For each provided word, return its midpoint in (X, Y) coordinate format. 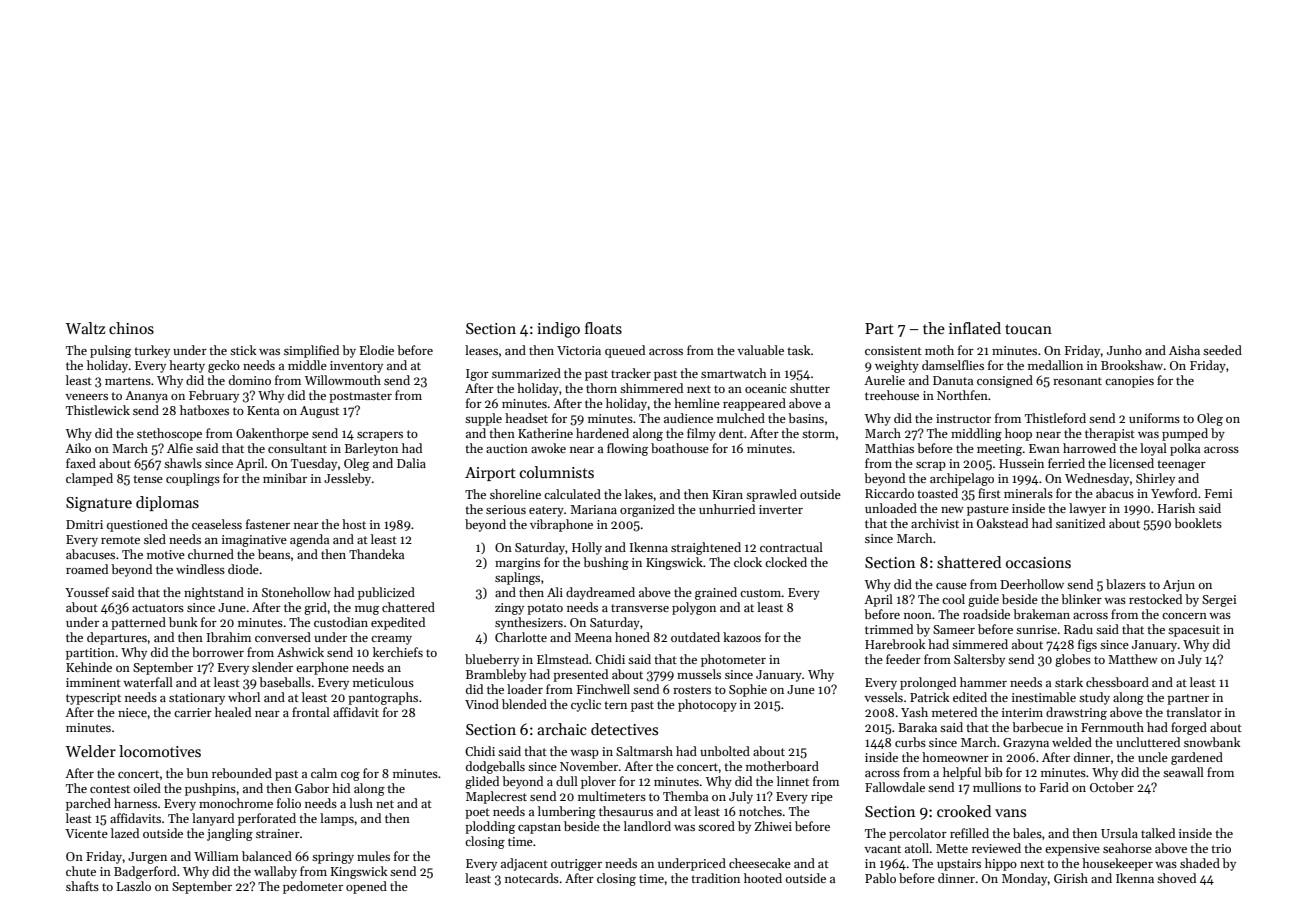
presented (580, 675)
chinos (131, 328)
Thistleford (1055, 418)
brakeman (1041, 614)
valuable (760, 350)
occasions (1038, 562)
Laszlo (133, 886)
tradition (716, 878)
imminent (93, 682)
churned (211, 554)
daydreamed (600, 593)
